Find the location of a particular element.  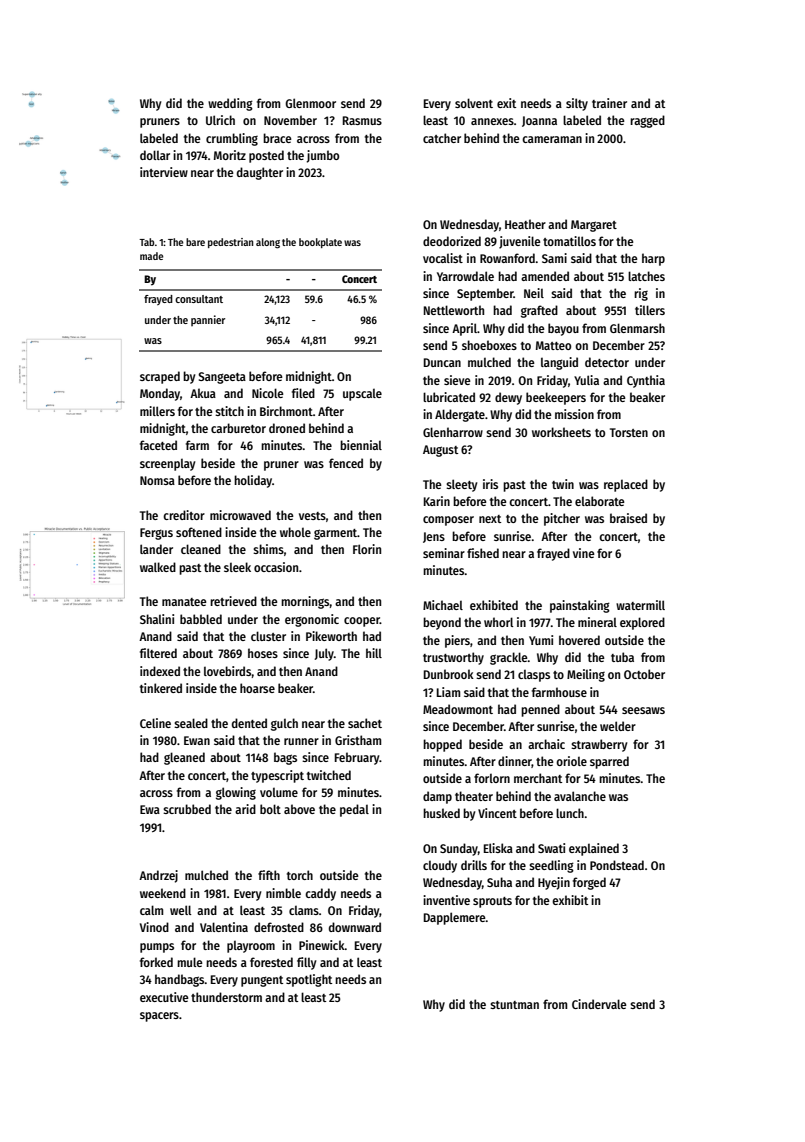

sleety is located at coordinates (462, 485).
